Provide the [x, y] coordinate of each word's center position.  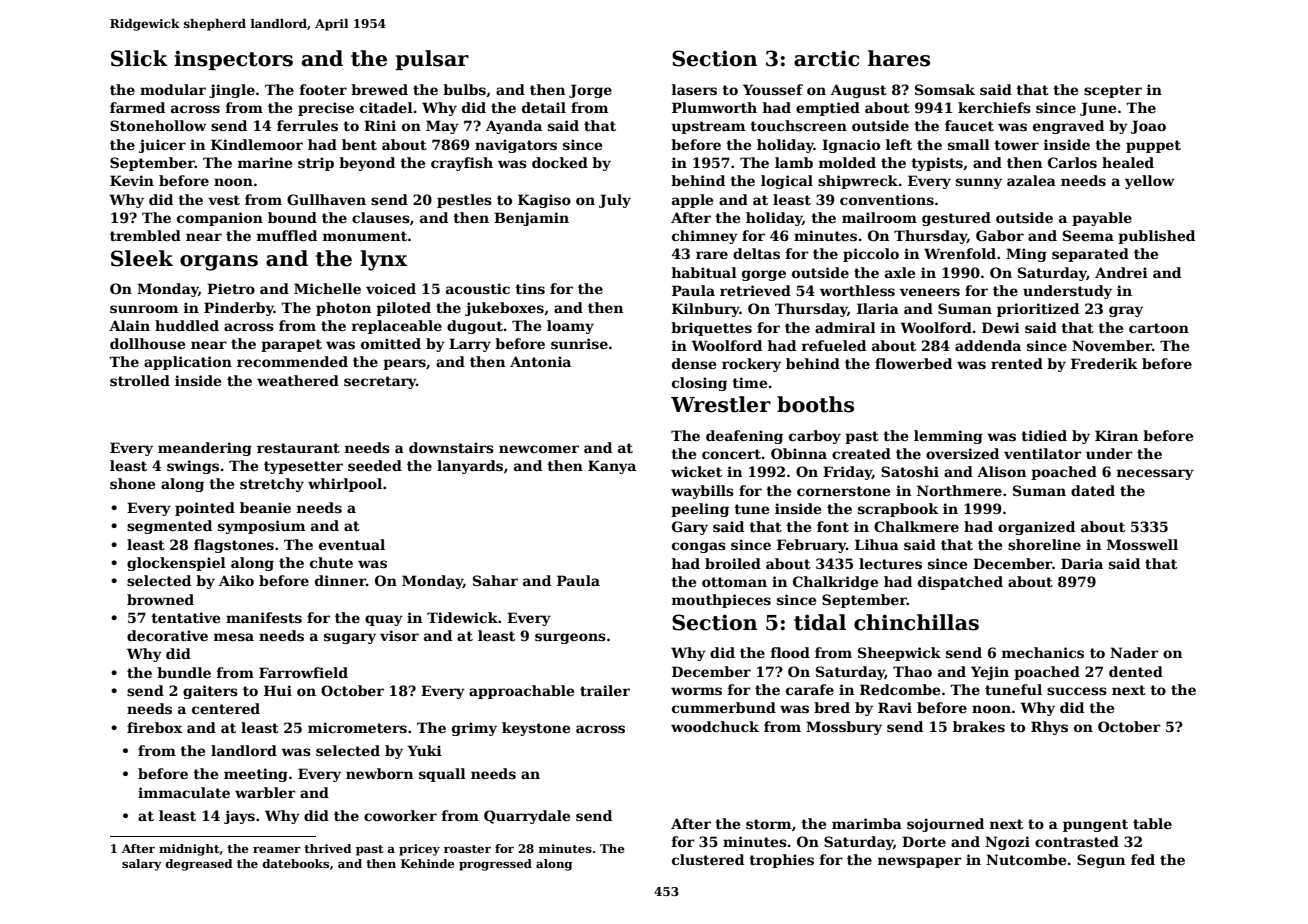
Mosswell [1142, 544]
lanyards [470, 467]
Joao [1148, 127]
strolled [140, 380]
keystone [536, 729]
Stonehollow [158, 125]
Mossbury [844, 728]
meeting [256, 775]
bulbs [464, 89]
